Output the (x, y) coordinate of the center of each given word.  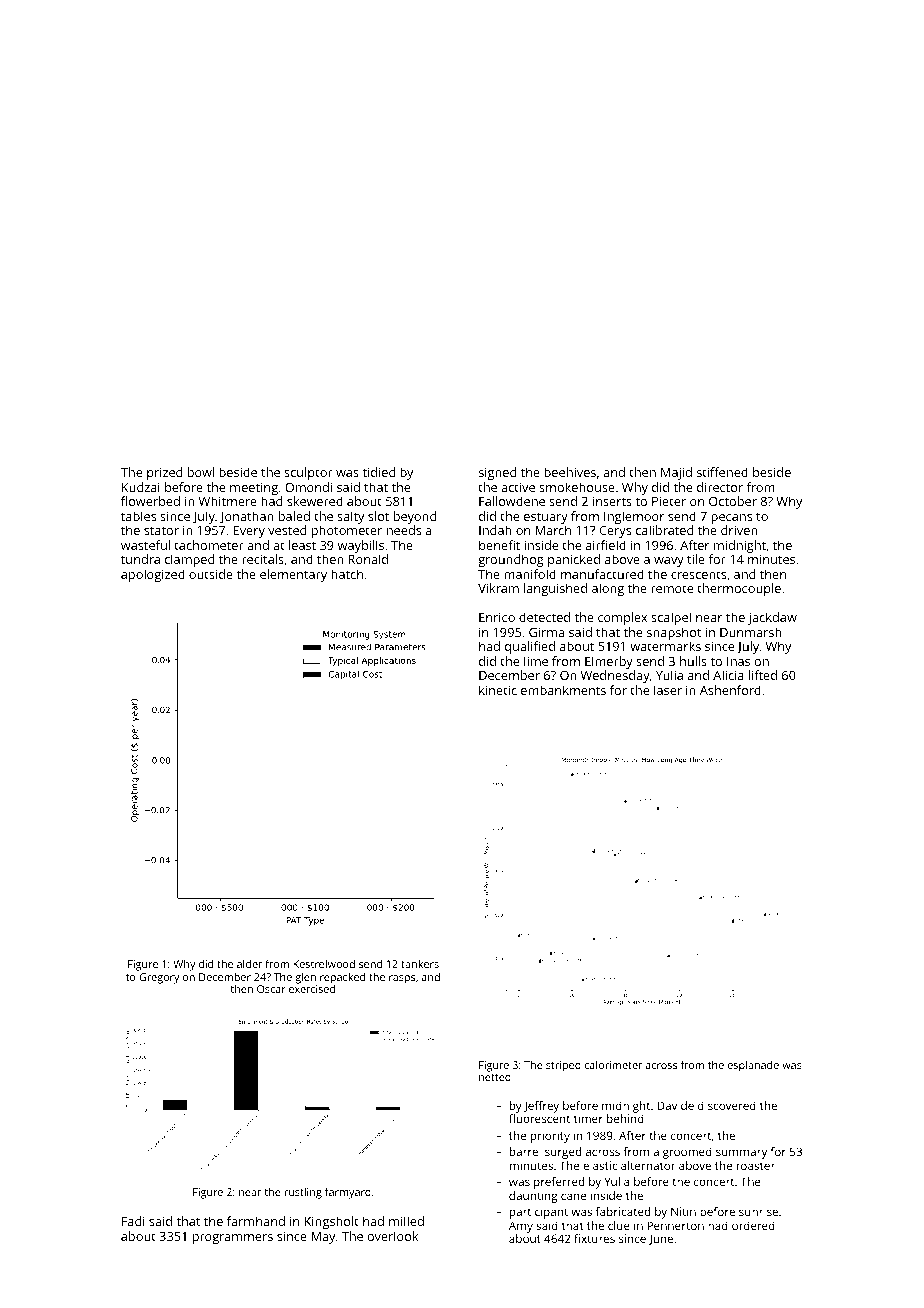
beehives (570, 472)
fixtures (594, 1238)
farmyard (348, 1193)
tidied (379, 472)
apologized (153, 575)
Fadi (133, 1221)
